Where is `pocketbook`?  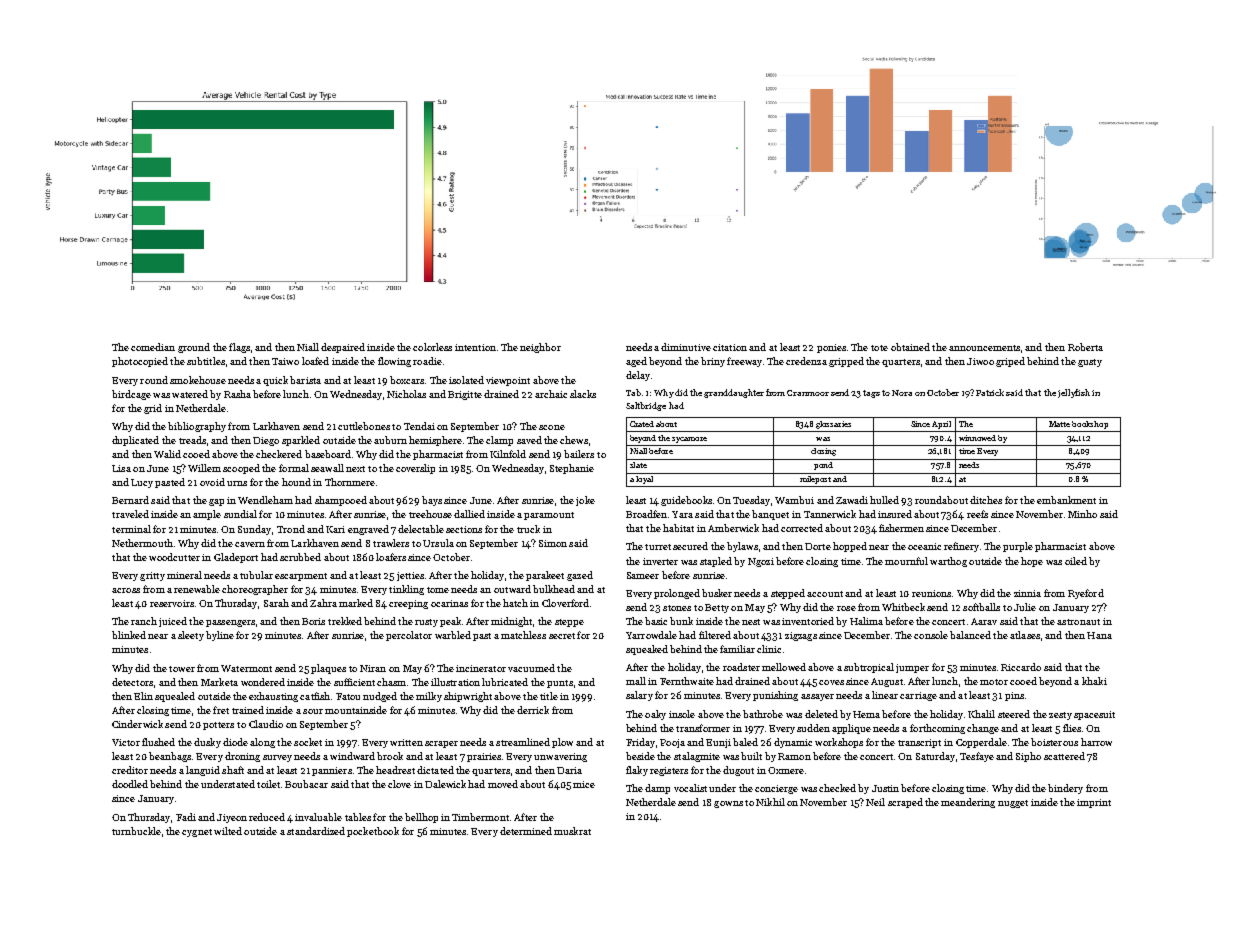
pocketbook is located at coordinates (373, 832).
